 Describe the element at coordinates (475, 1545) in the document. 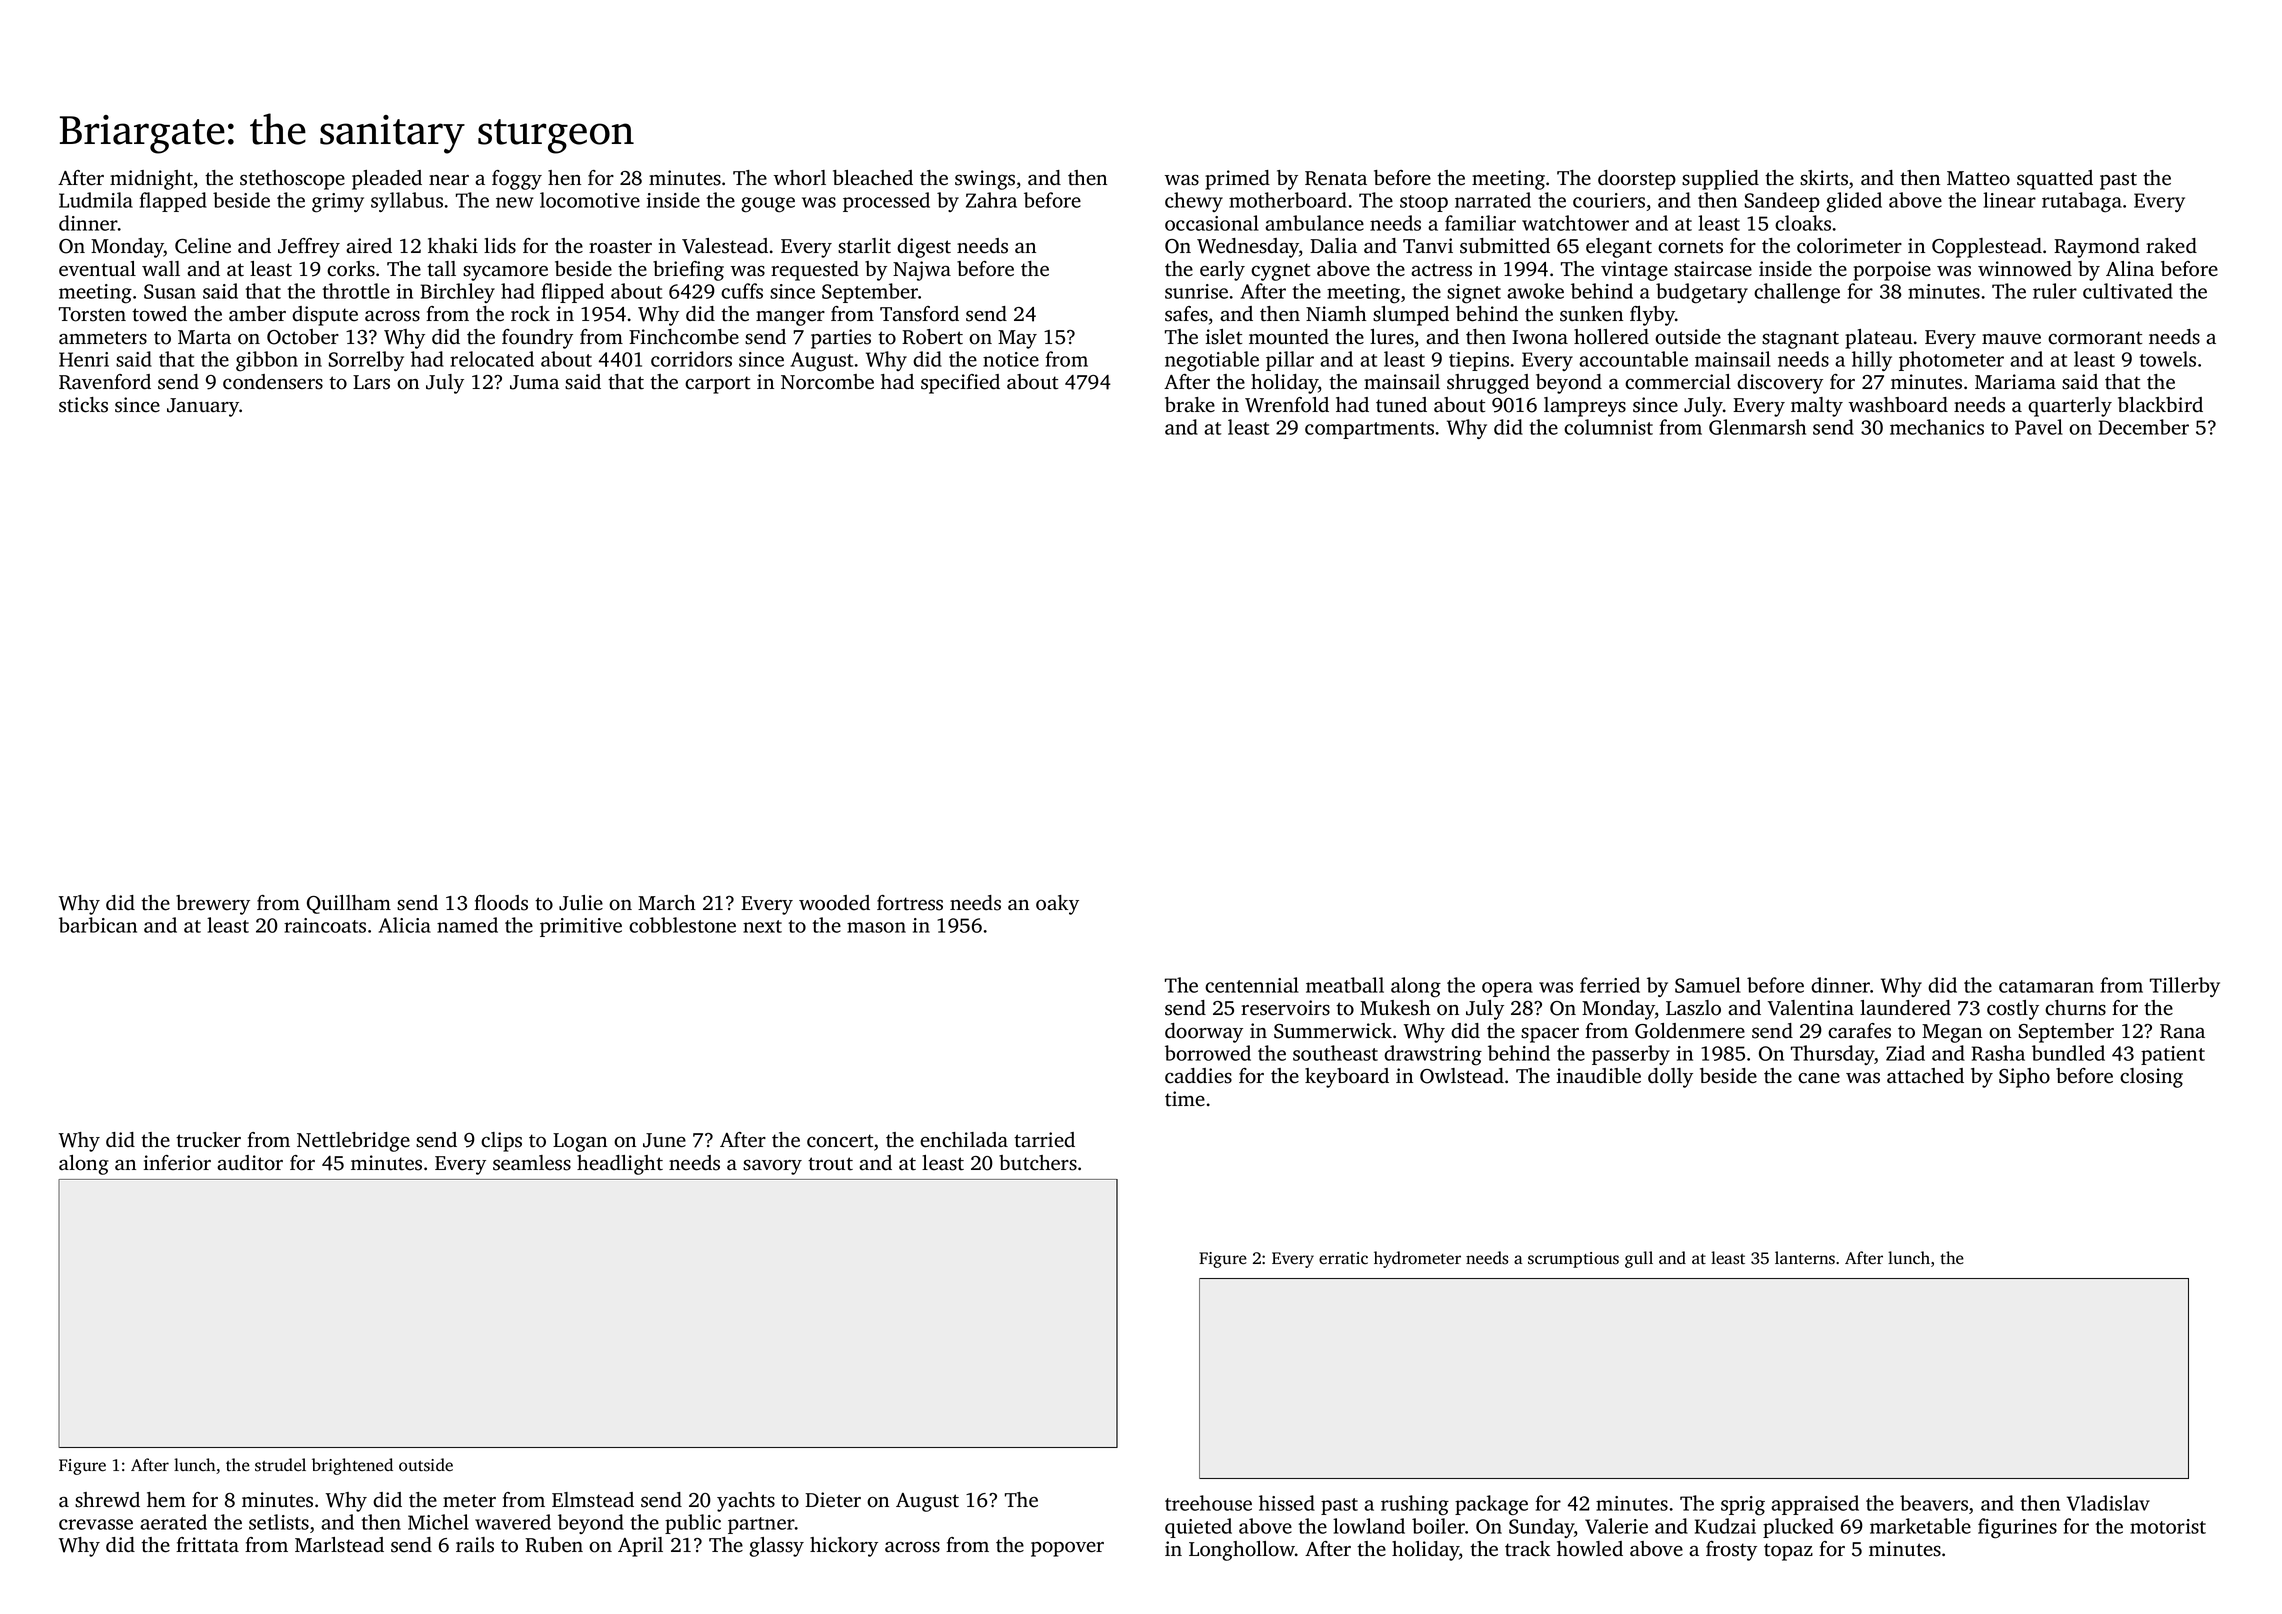

I see `rails` at that location.
